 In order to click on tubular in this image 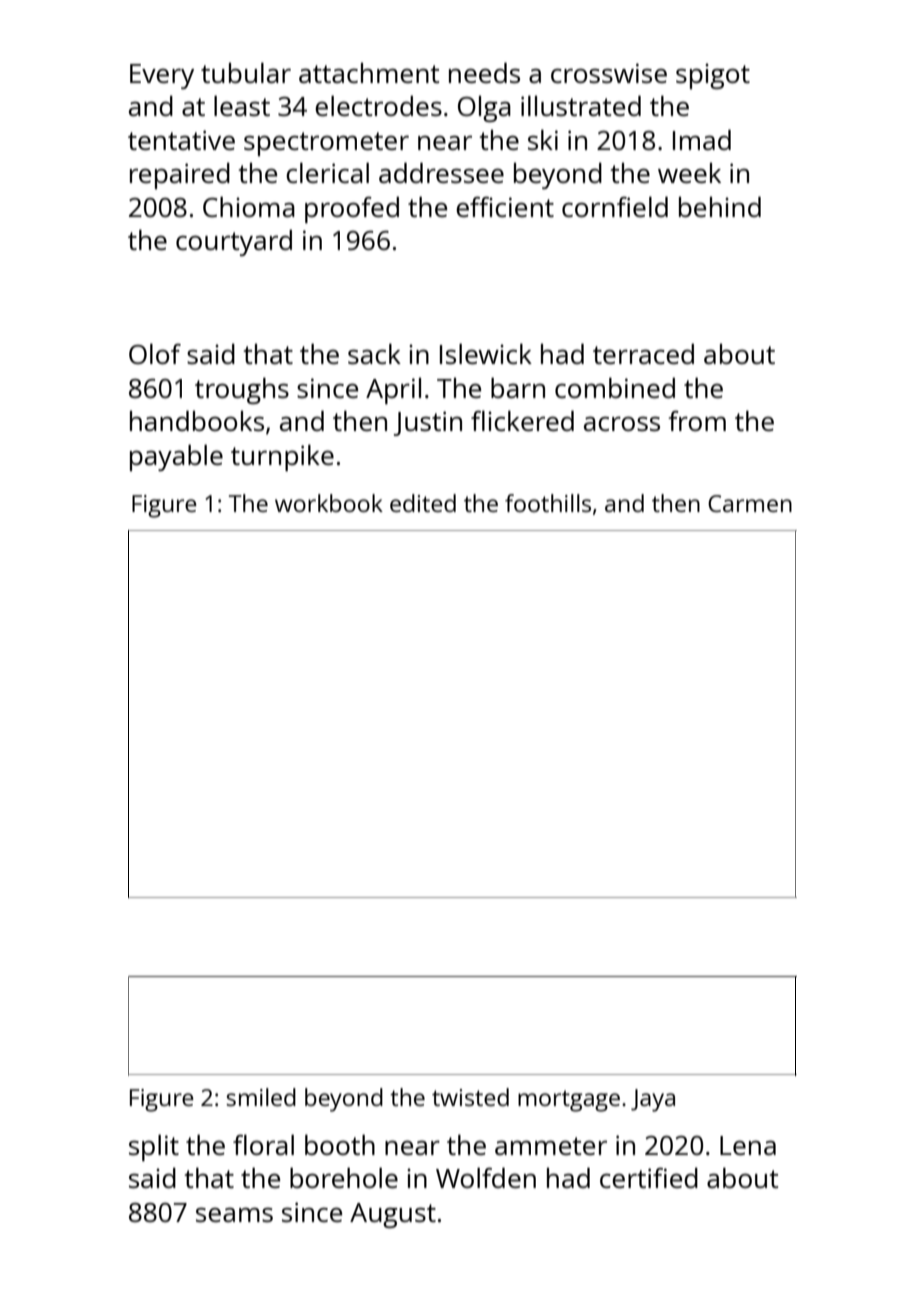, I will do `click(246, 72)`.
